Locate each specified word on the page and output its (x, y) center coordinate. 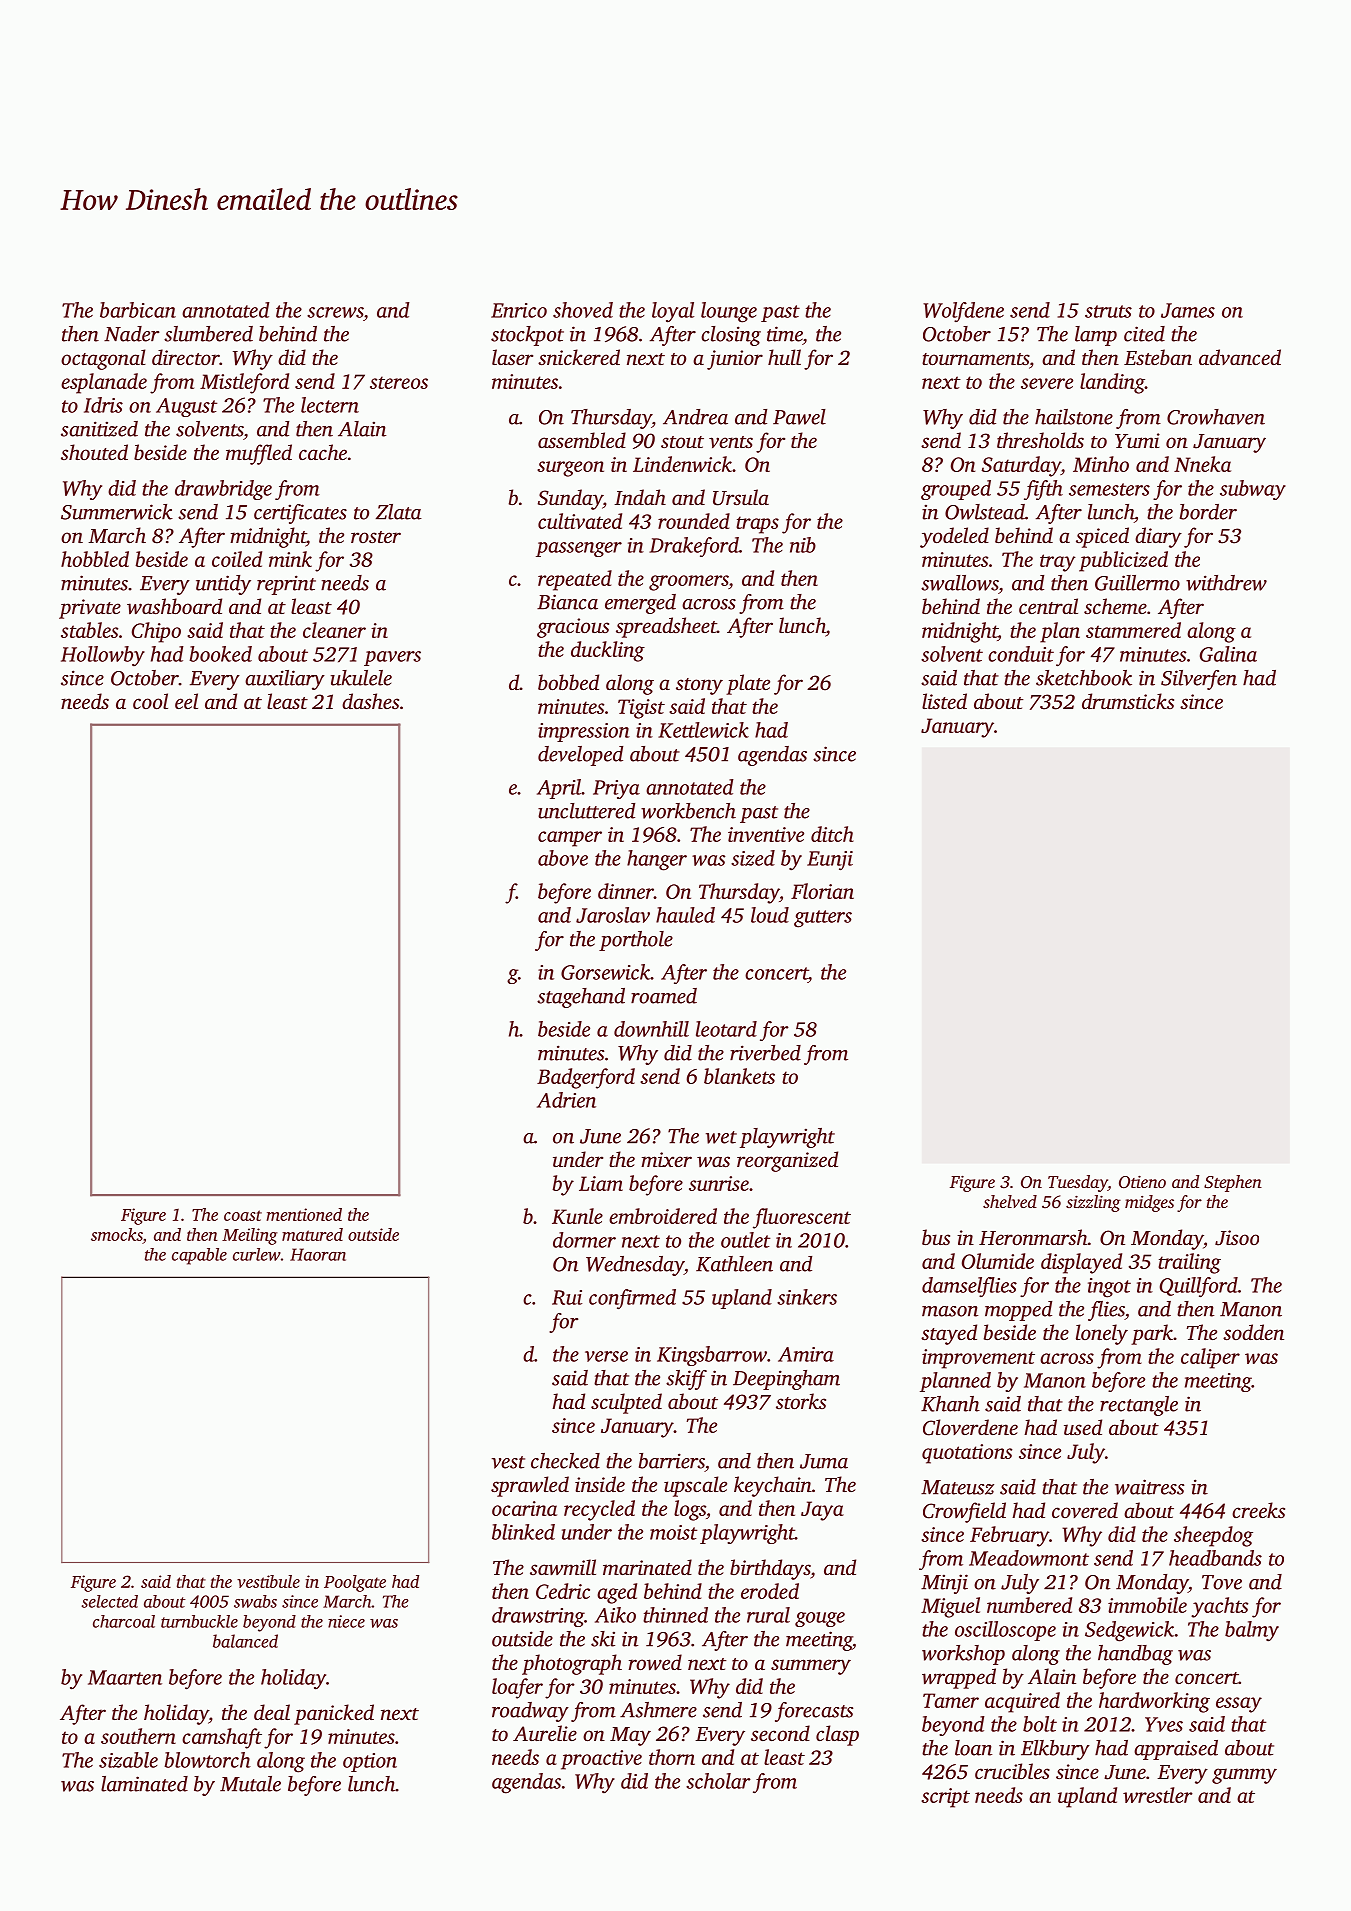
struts (1108, 311)
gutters (823, 919)
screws (335, 312)
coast (243, 1215)
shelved (1010, 1201)
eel (186, 701)
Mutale (250, 1784)
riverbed (765, 1053)
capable (199, 1256)
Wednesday (635, 1266)
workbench (688, 811)
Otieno (1142, 1182)
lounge (729, 312)
